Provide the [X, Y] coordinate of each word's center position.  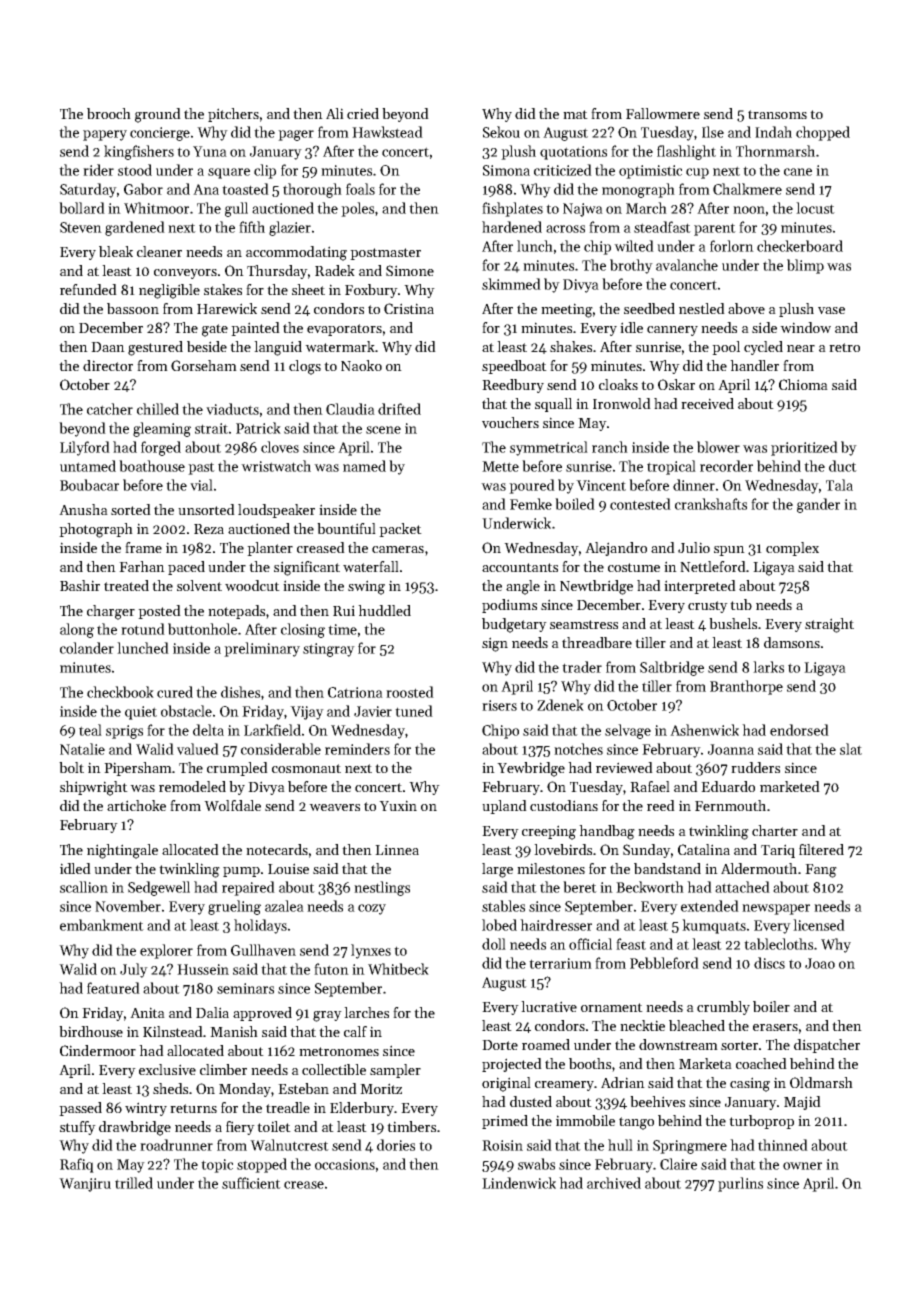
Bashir [80, 585]
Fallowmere [663, 113]
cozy [372, 909]
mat [575, 114]
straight [829, 625]
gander [818, 505]
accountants [520, 567]
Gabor [143, 189]
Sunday [647, 851]
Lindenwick [519, 1183]
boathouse [152, 466]
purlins [740, 1184]
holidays [260, 926]
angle [523, 587]
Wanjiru [85, 1185]
